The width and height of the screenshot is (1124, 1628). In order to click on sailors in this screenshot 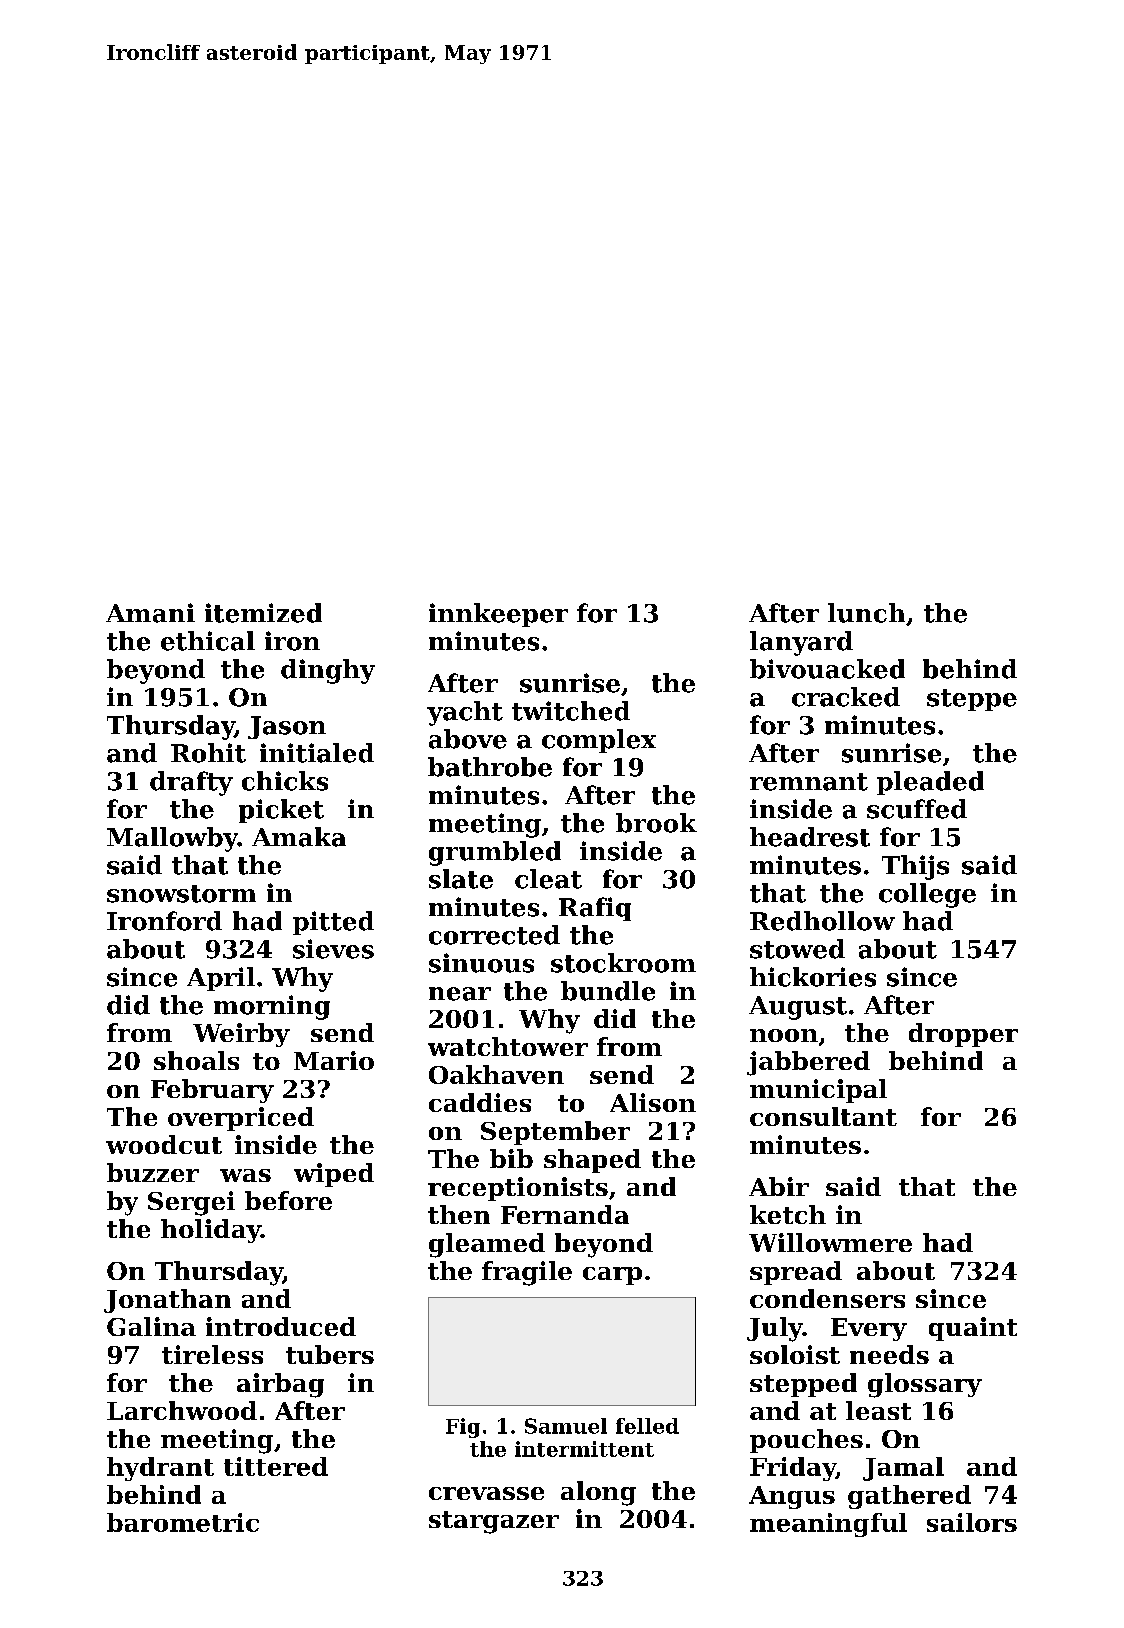, I will do `click(972, 1522)`.
